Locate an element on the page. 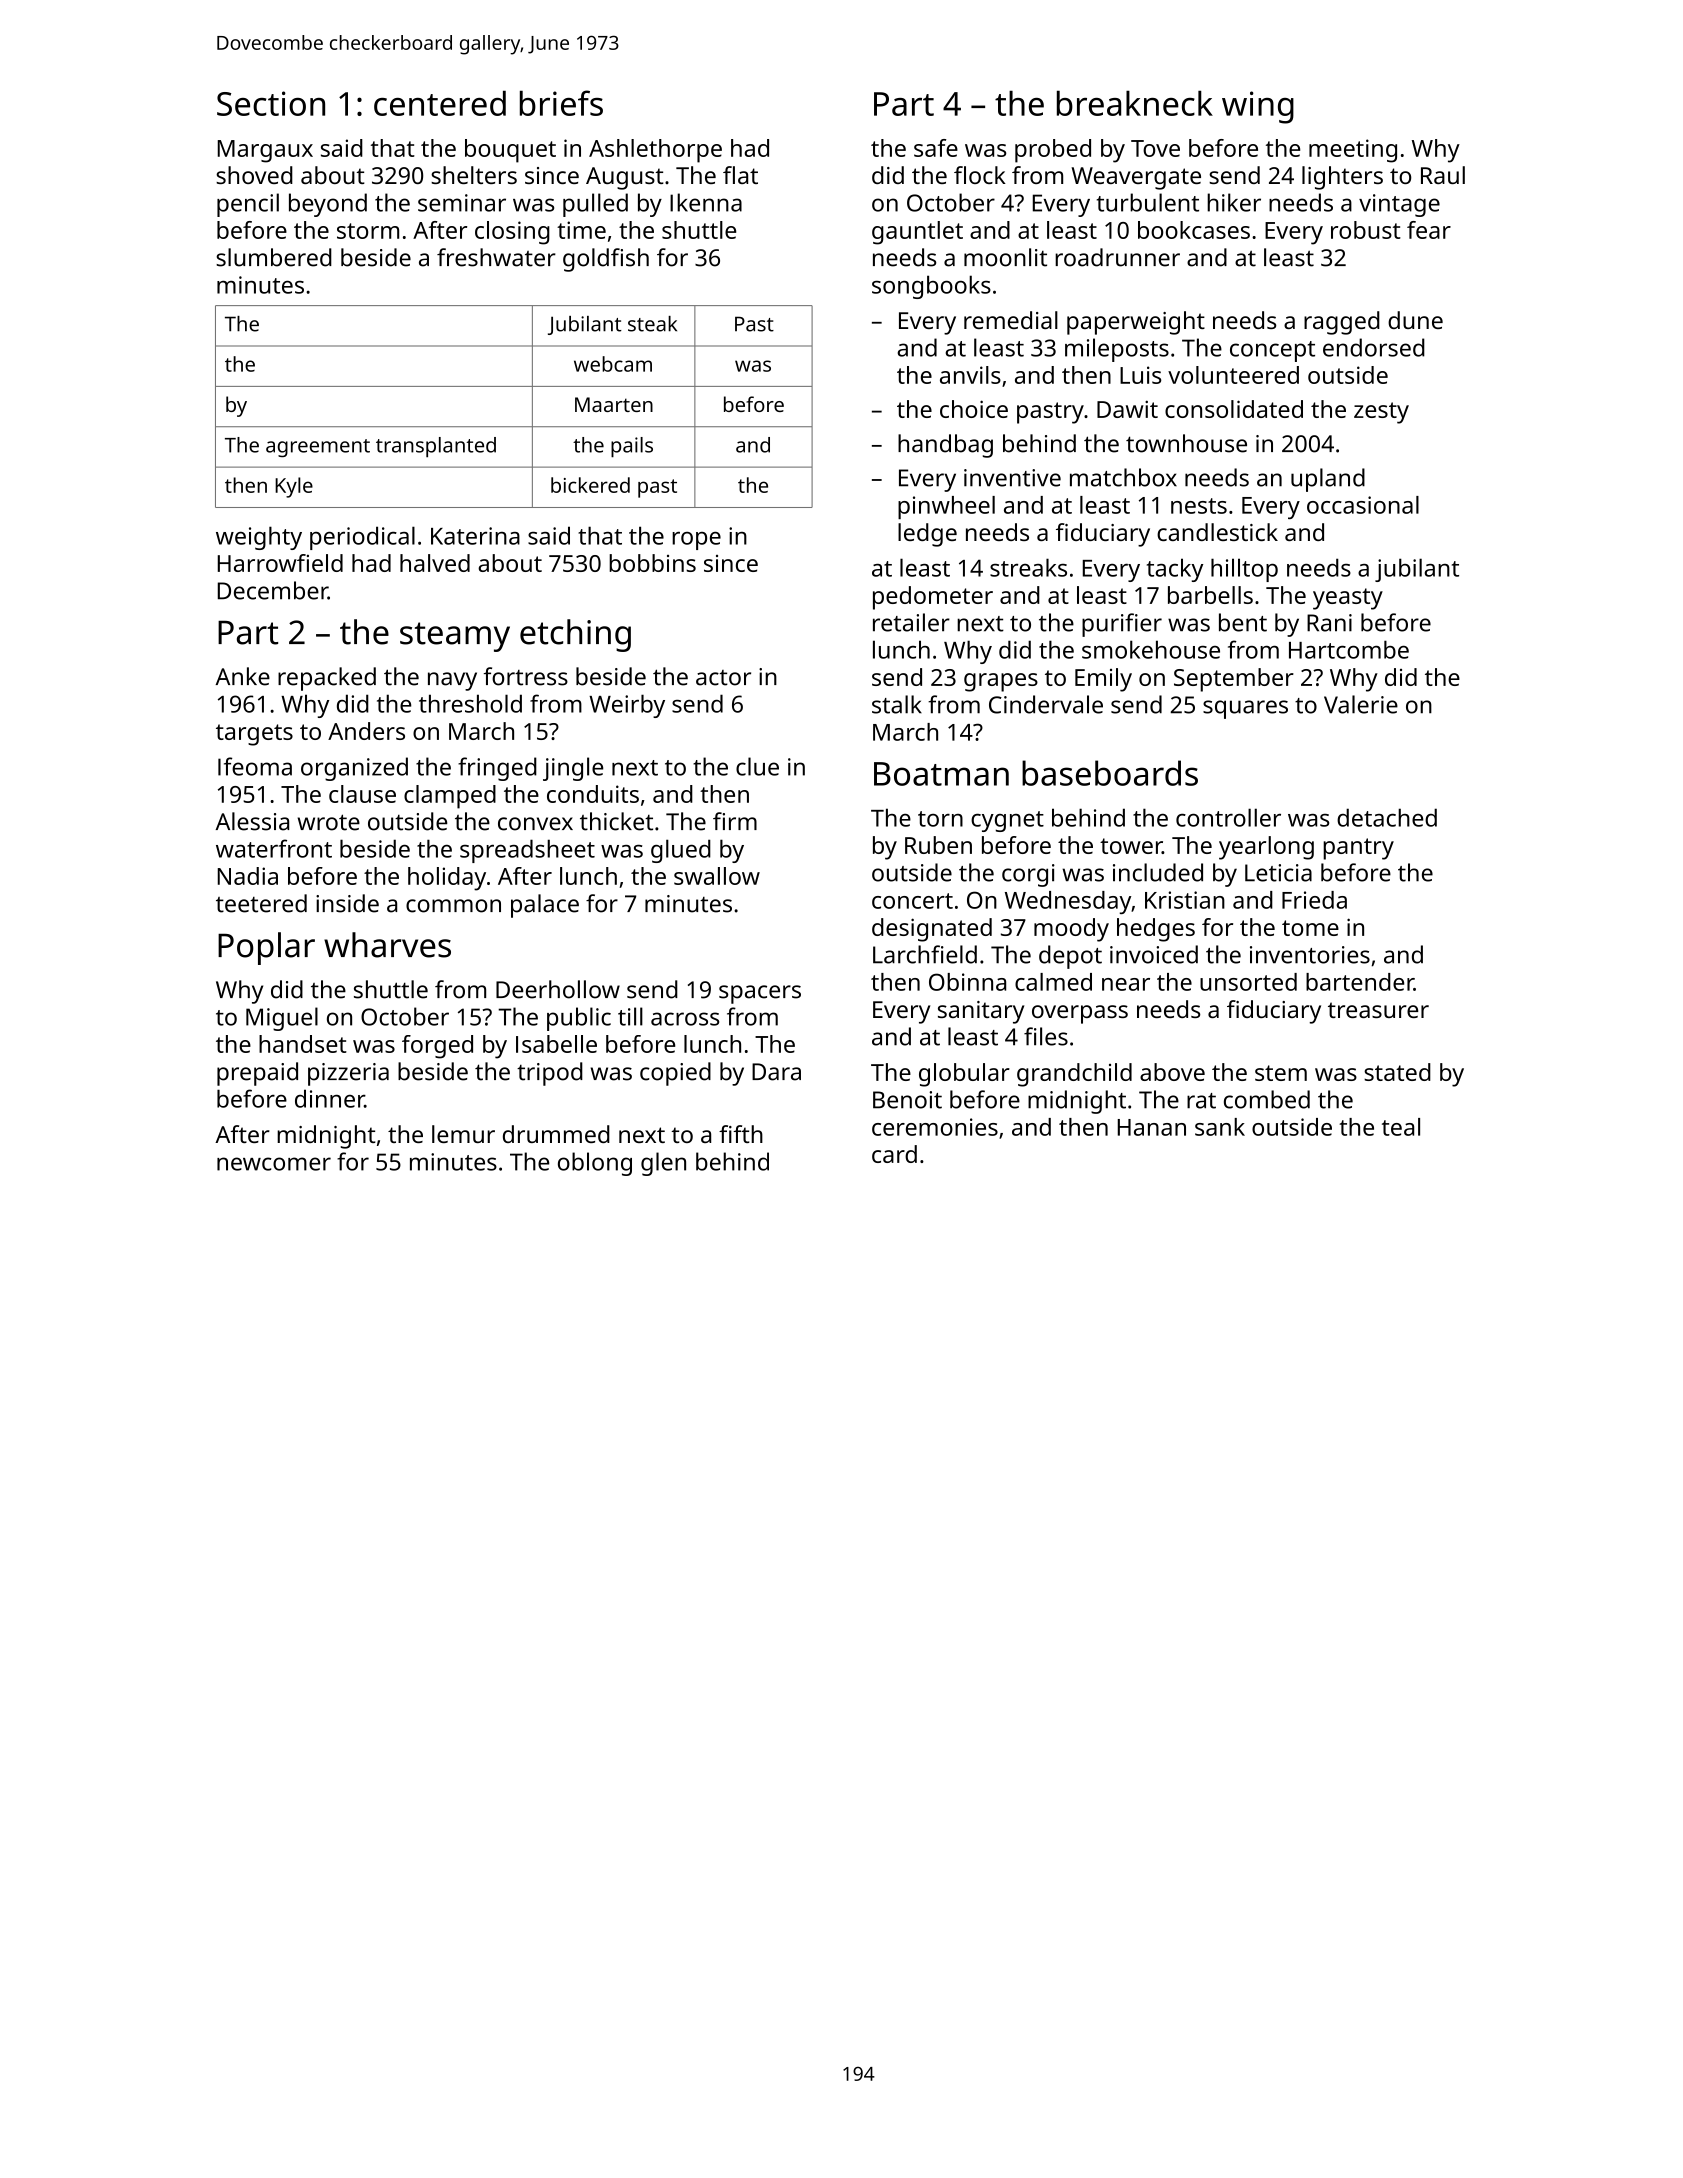 This image has width=1683, height=2178. wing is located at coordinates (1258, 107).
